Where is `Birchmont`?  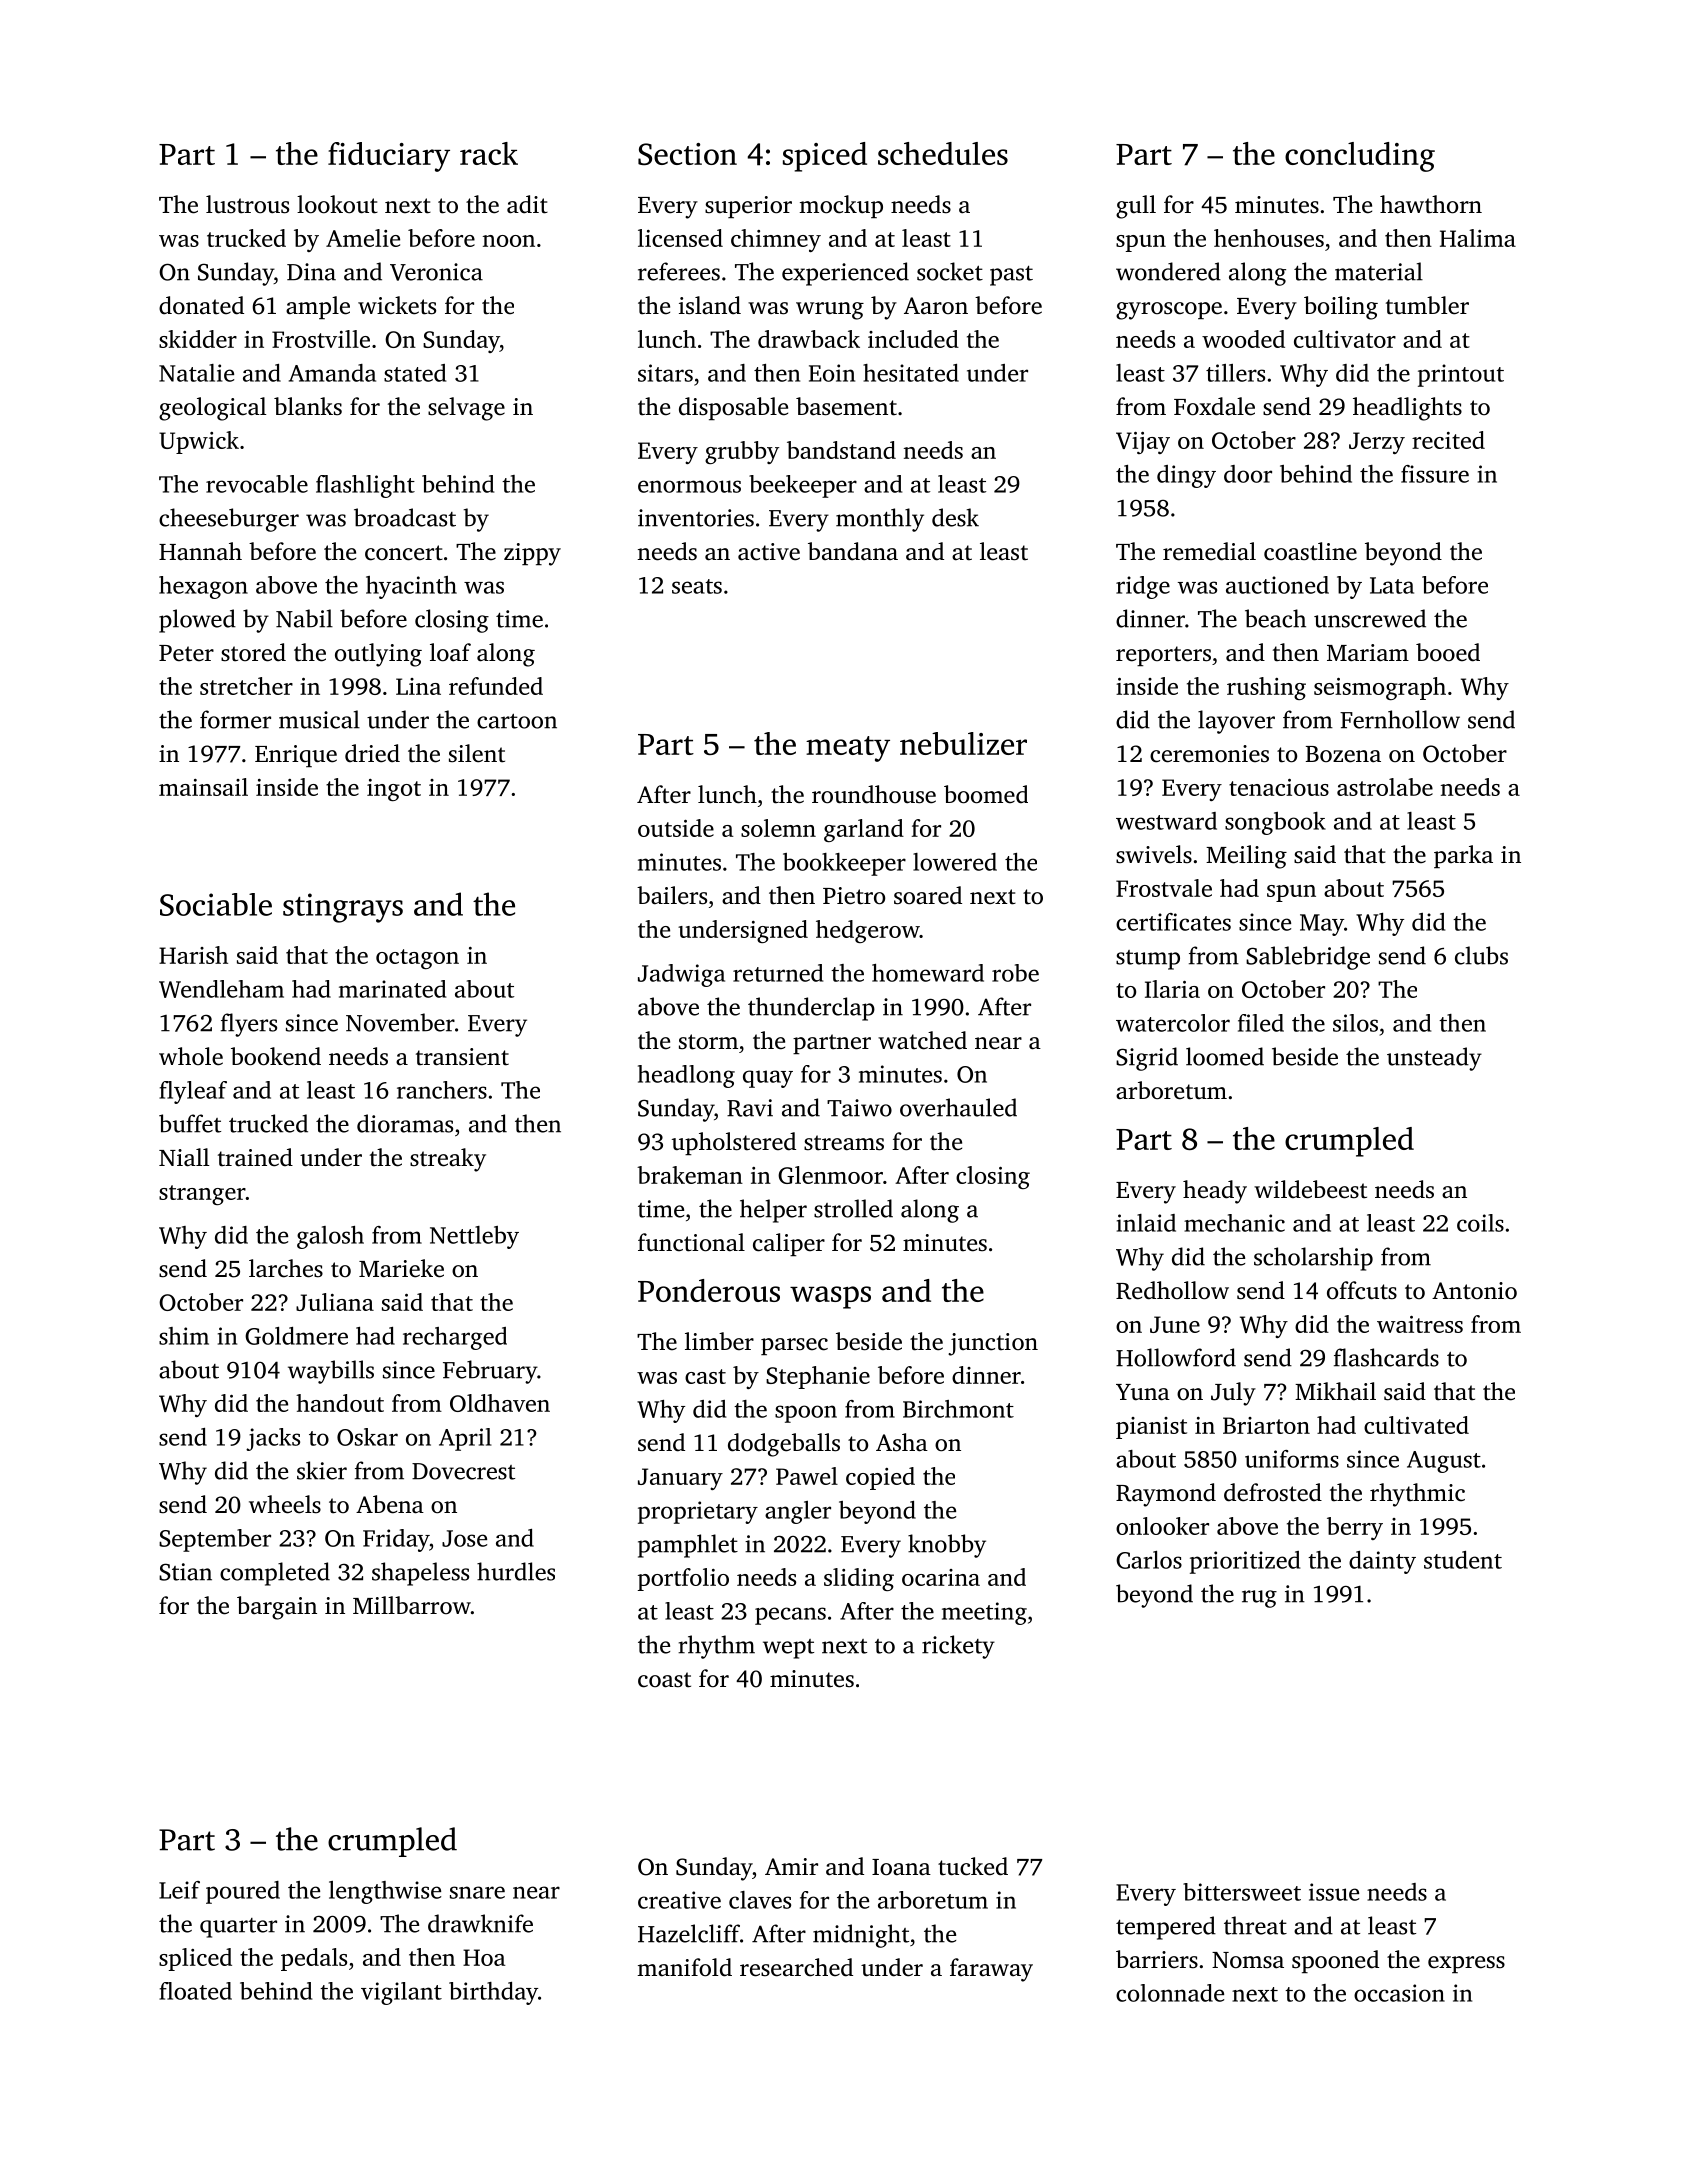 Birchmont is located at coordinates (958, 1409).
